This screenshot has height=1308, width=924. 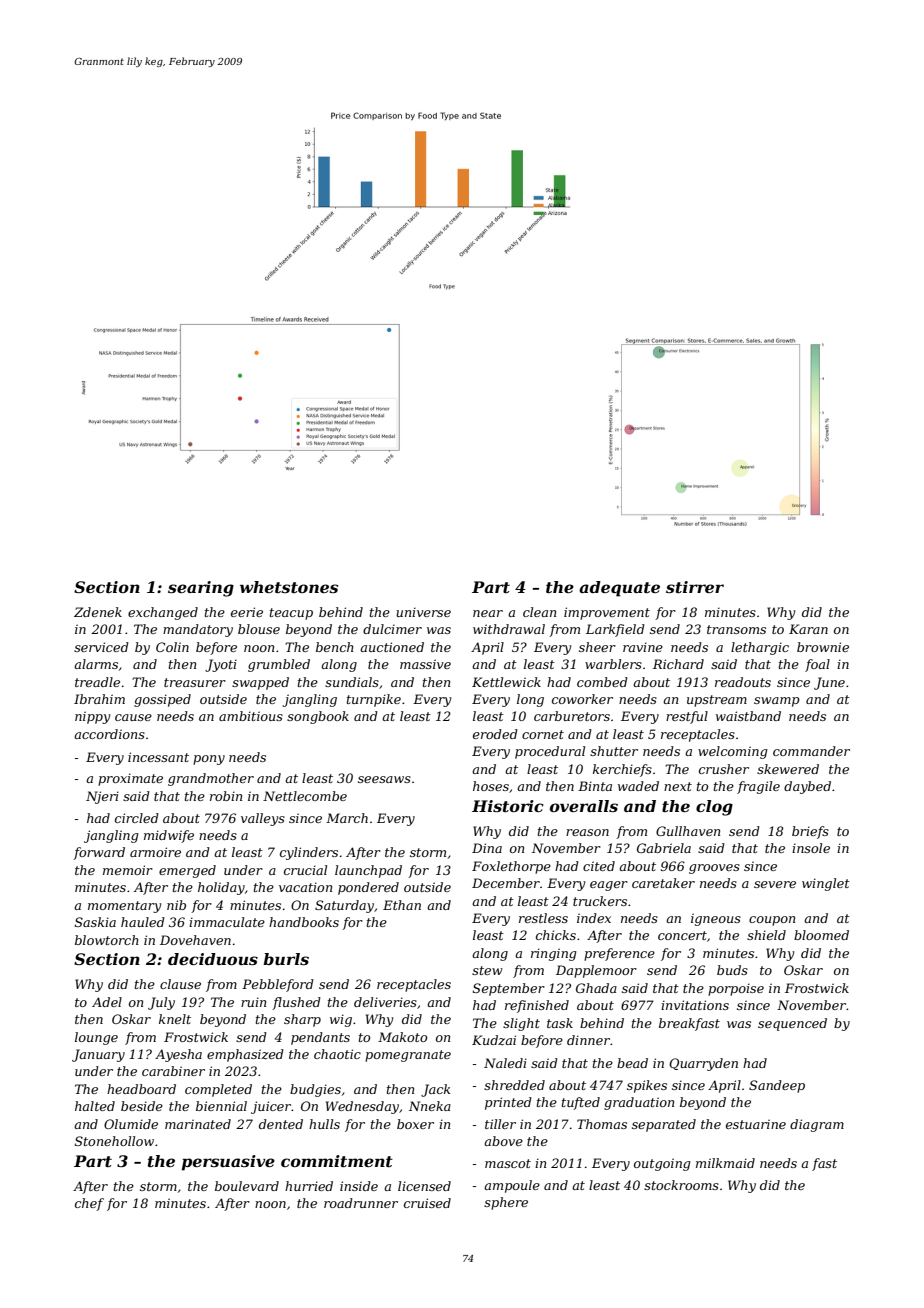 What do you see at coordinates (682, 935) in the screenshot?
I see `concert` at bounding box center [682, 935].
